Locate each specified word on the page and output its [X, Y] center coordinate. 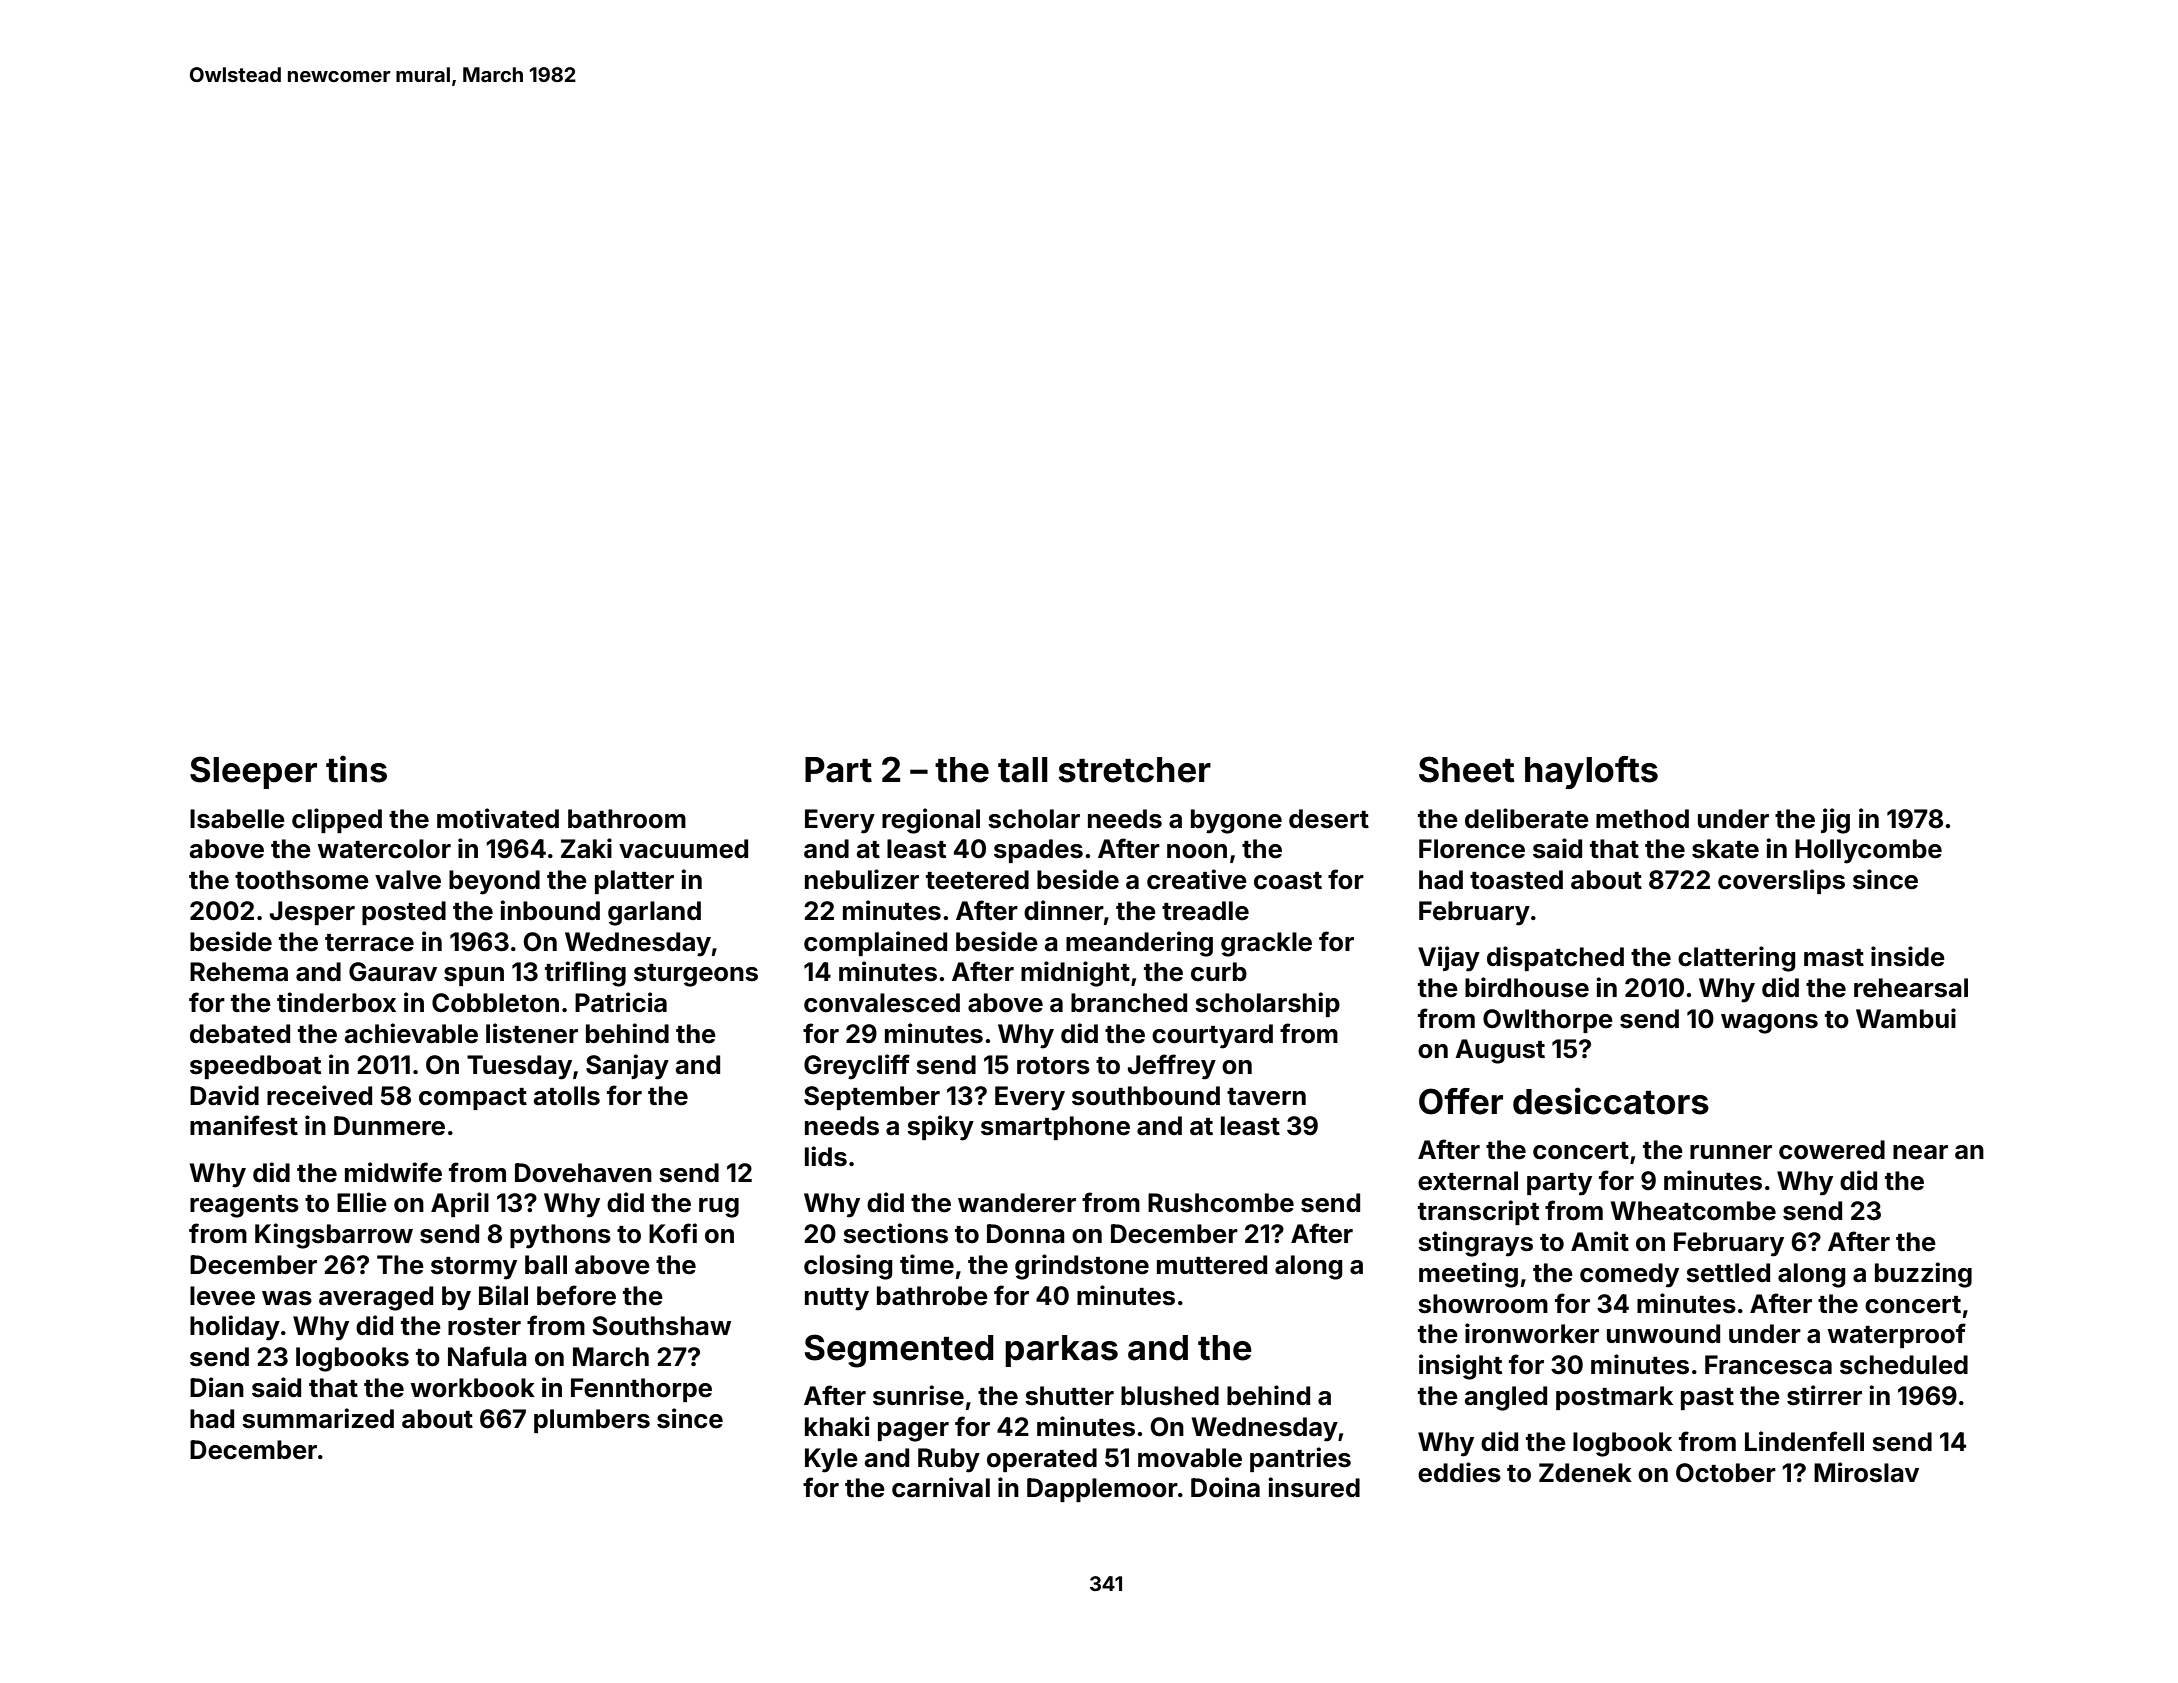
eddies [1459, 1472]
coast [1288, 881]
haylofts [1591, 772]
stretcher [1134, 770]
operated [1042, 1460]
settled [1728, 1273]
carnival [941, 1487]
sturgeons [696, 975]
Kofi [673, 1233]
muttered [1212, 1265]
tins [356, 769]
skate [1725, 849]
